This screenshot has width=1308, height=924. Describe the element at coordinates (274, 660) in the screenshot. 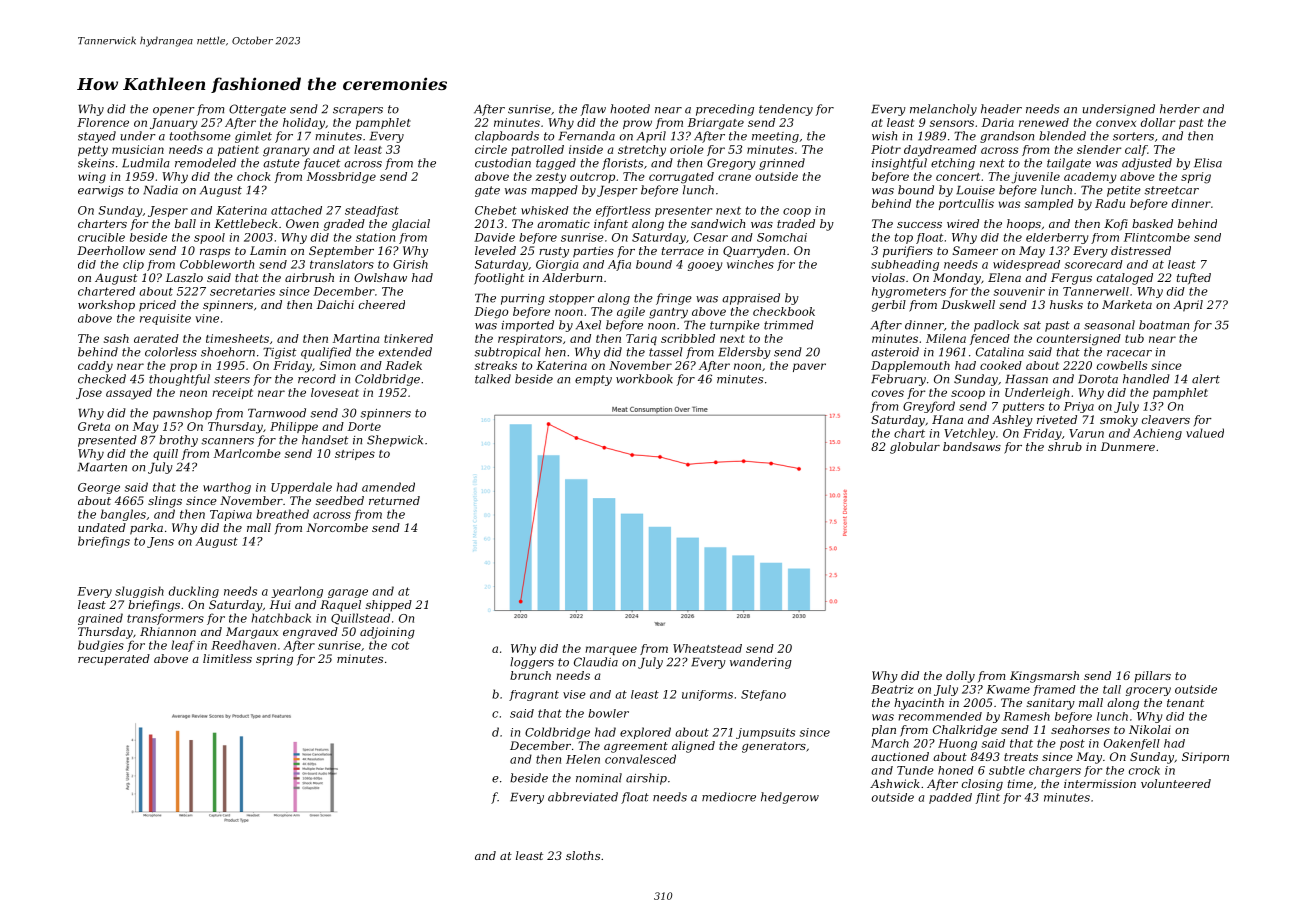

I see `spring` at that location.
